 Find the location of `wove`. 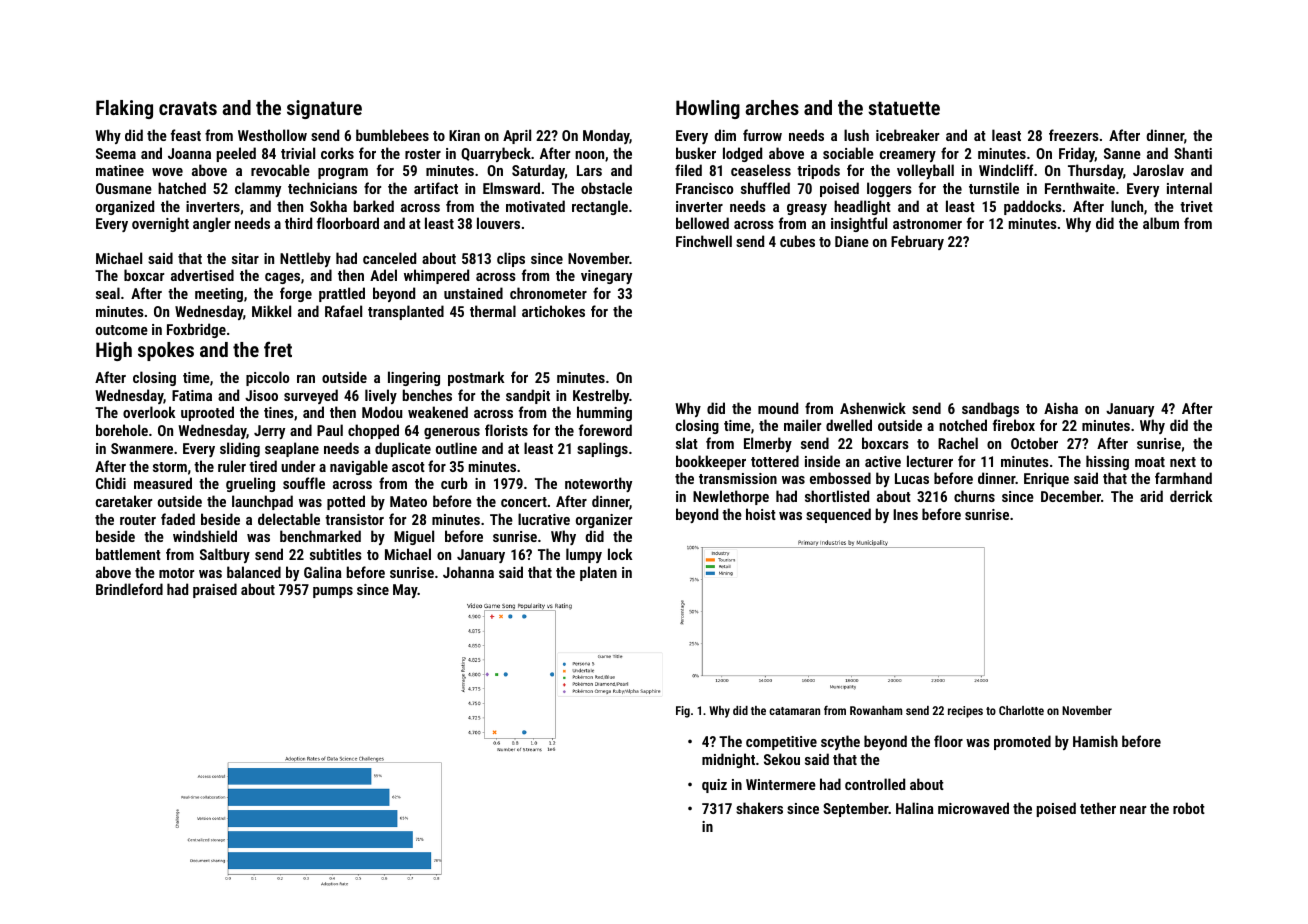

wove is located at coordinates (167, 172).
